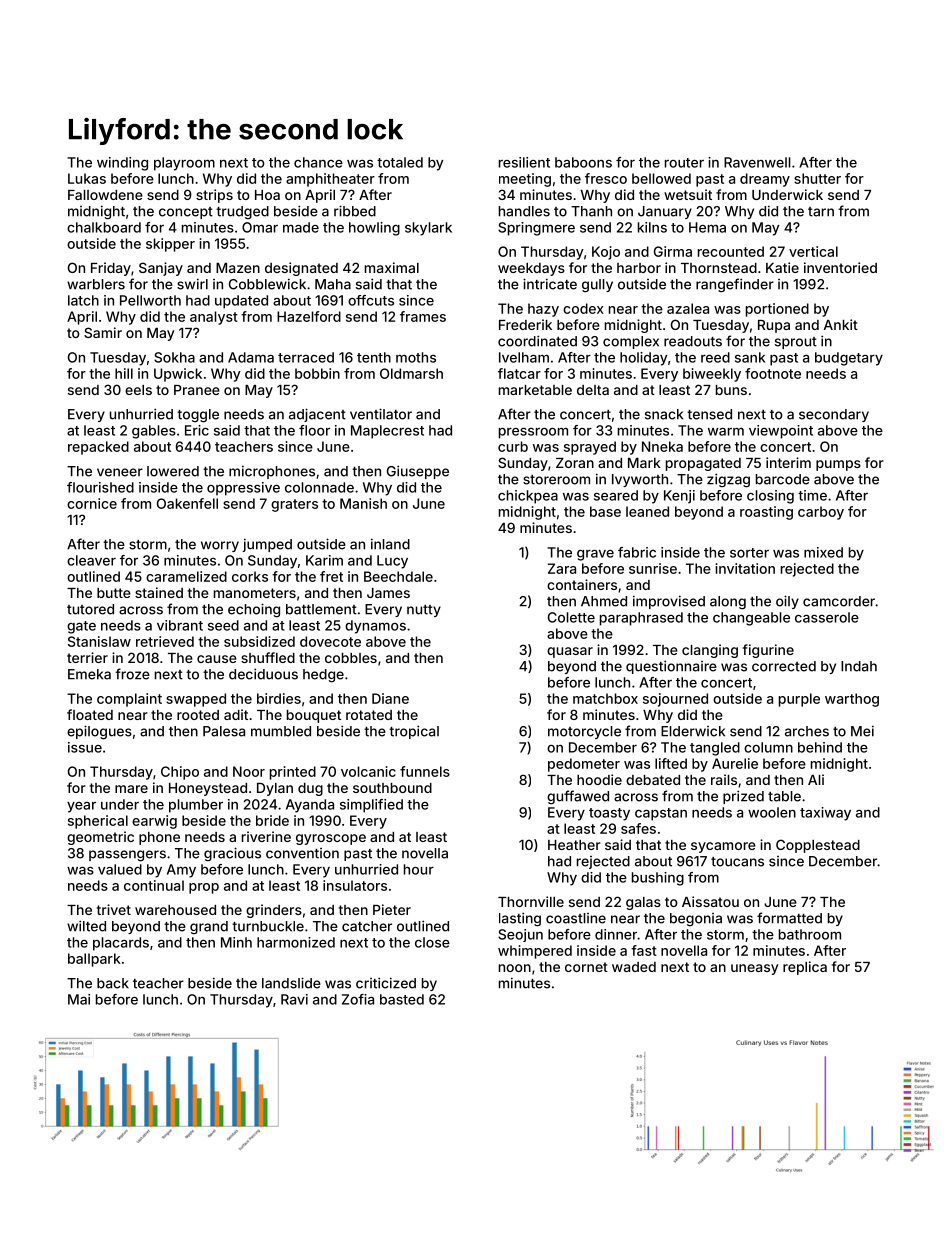  What do you see at coordinates (772, 812) in the image?
I see `woolen` at bounding box center [772, 812].
